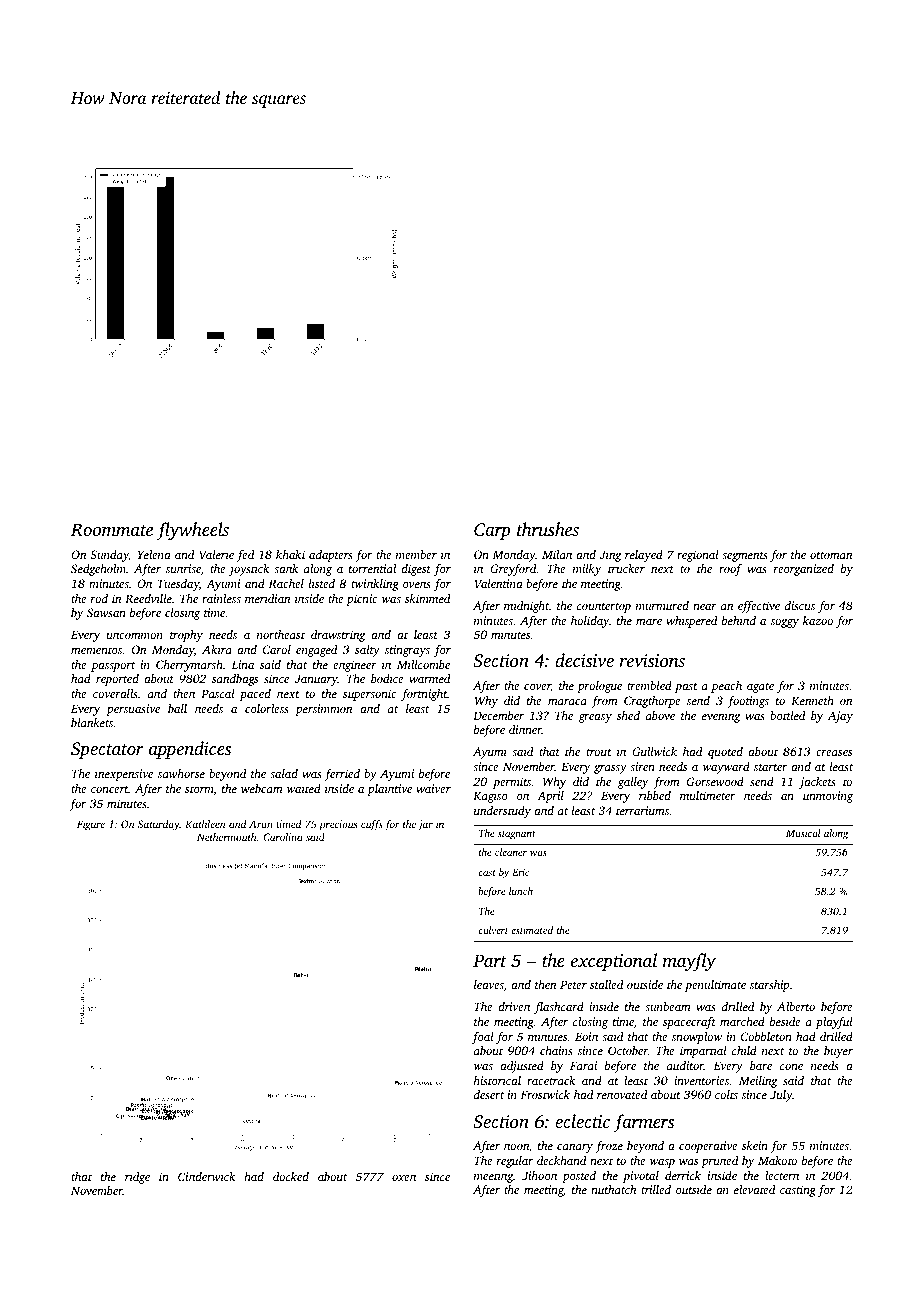 The image size is (924, 1308). What do you see at coordinates (838, 1052) in the page?
I see `buyer` at bounding box center [838, 1052].
